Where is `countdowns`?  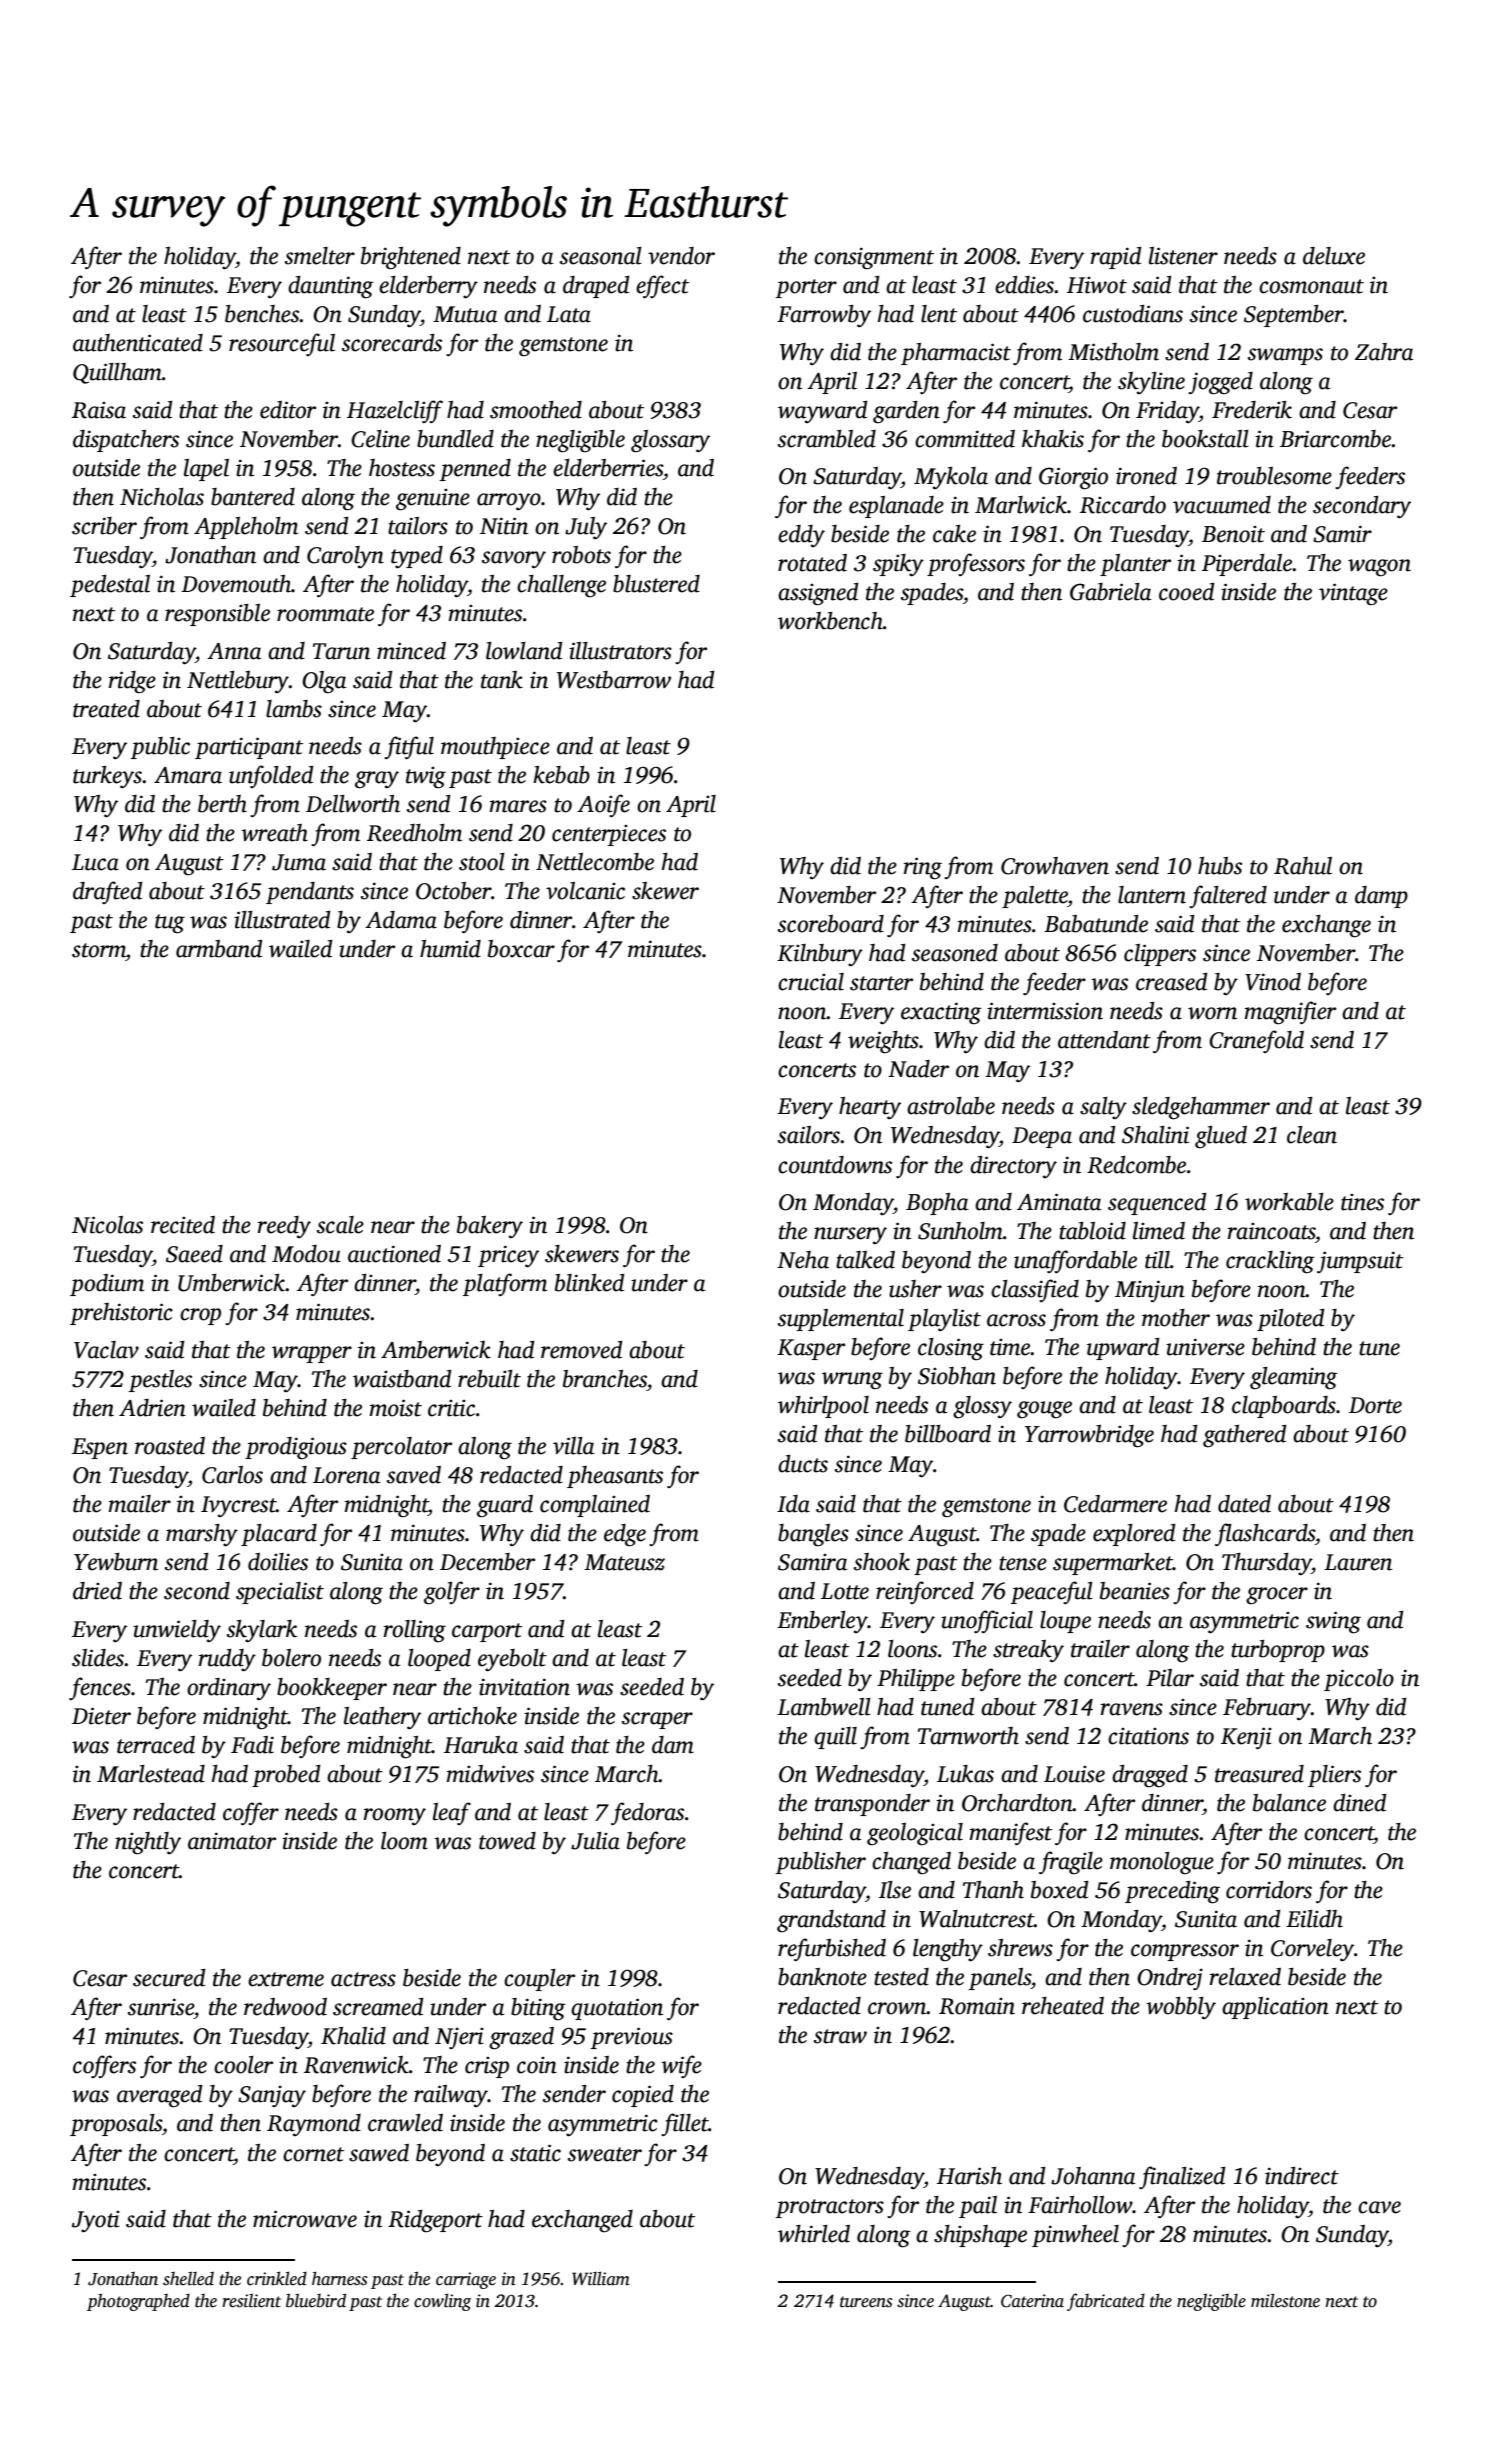
countdowns is located at coordinates (835, 1165).
